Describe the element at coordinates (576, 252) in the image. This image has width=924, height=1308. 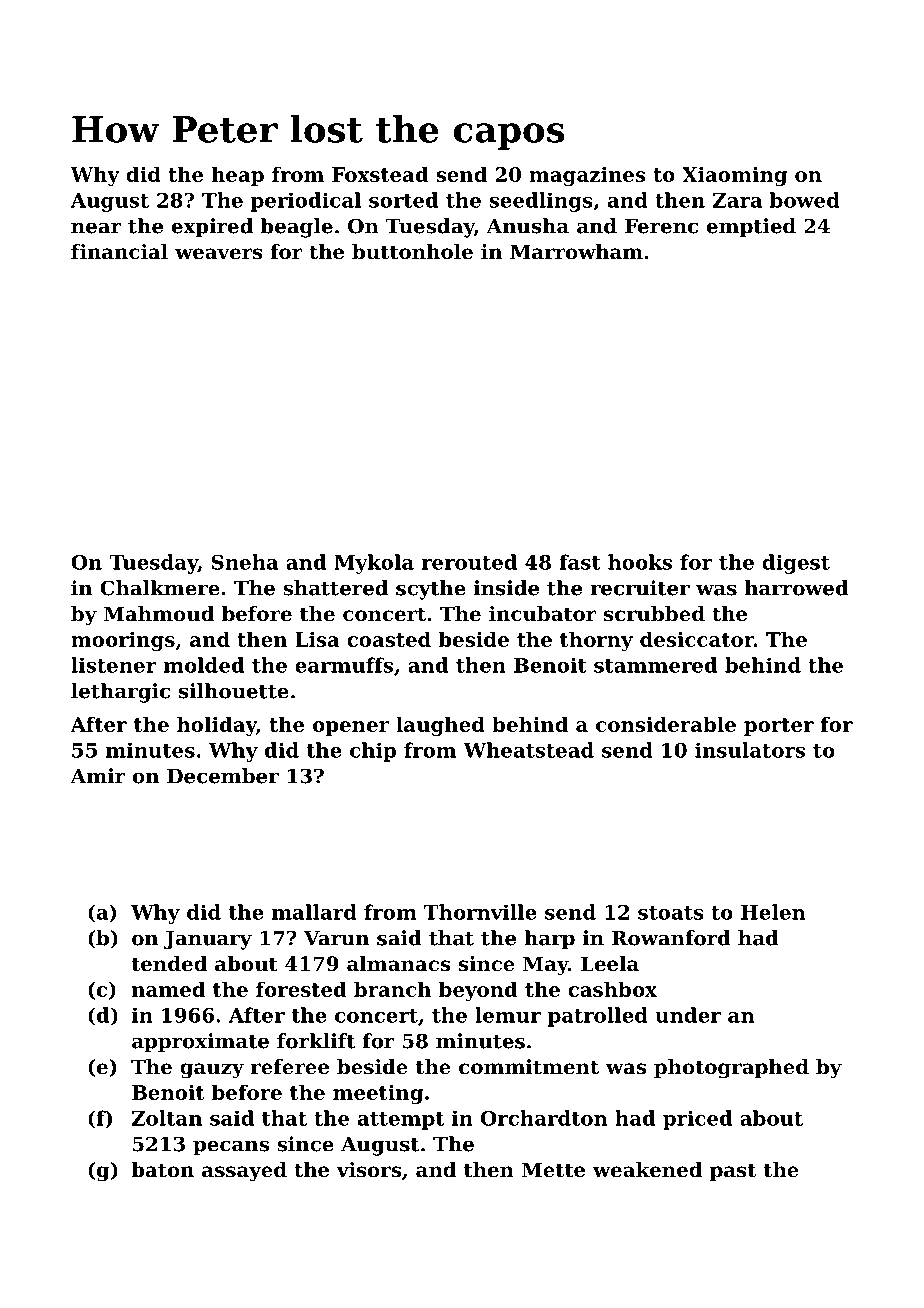
I see `Marrowham` at that location.
